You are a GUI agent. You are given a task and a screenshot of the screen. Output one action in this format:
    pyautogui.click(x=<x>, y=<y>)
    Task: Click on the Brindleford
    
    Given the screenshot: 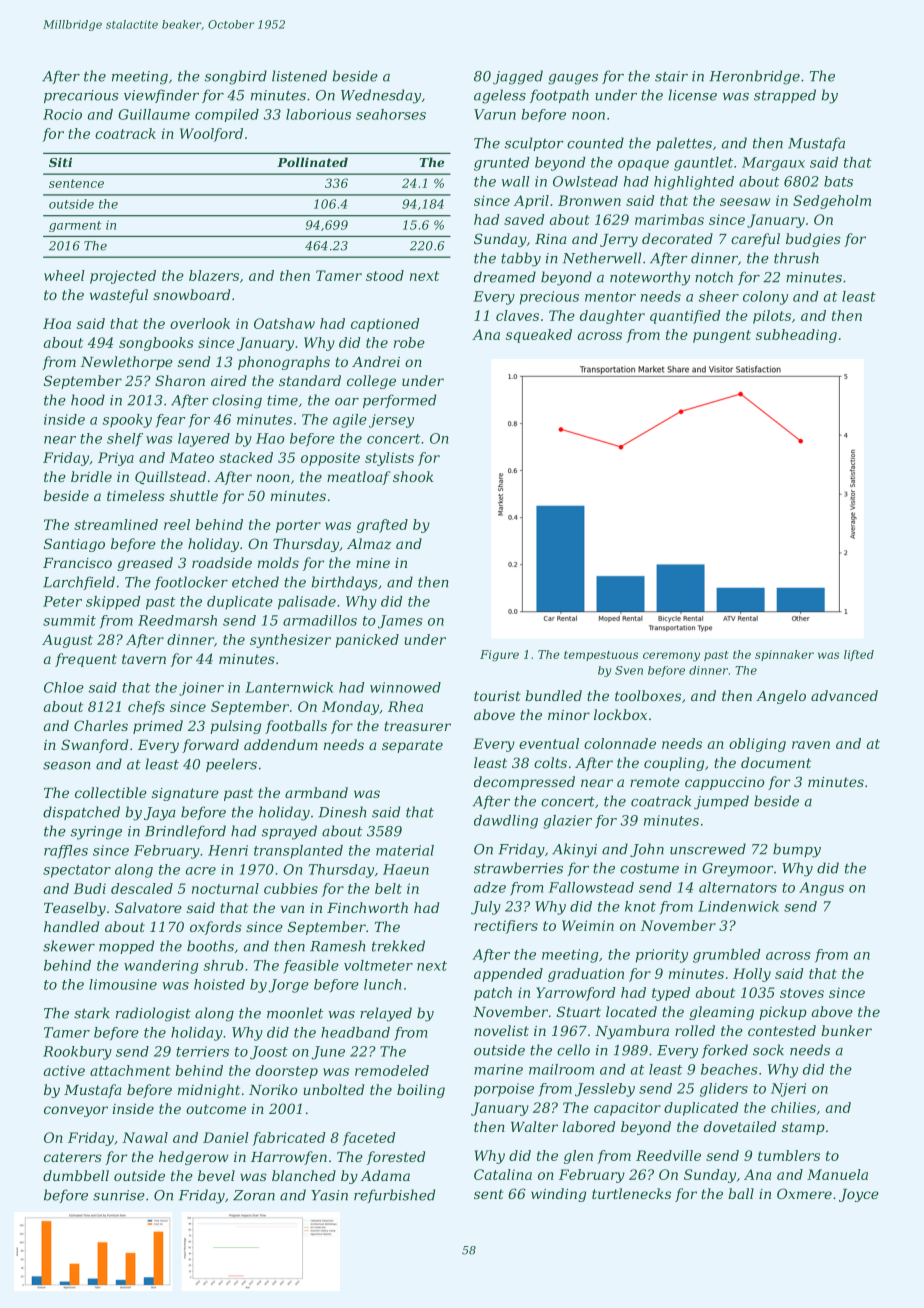 What is the action you would take?
    pyautogui.click(x=185, y=832)
